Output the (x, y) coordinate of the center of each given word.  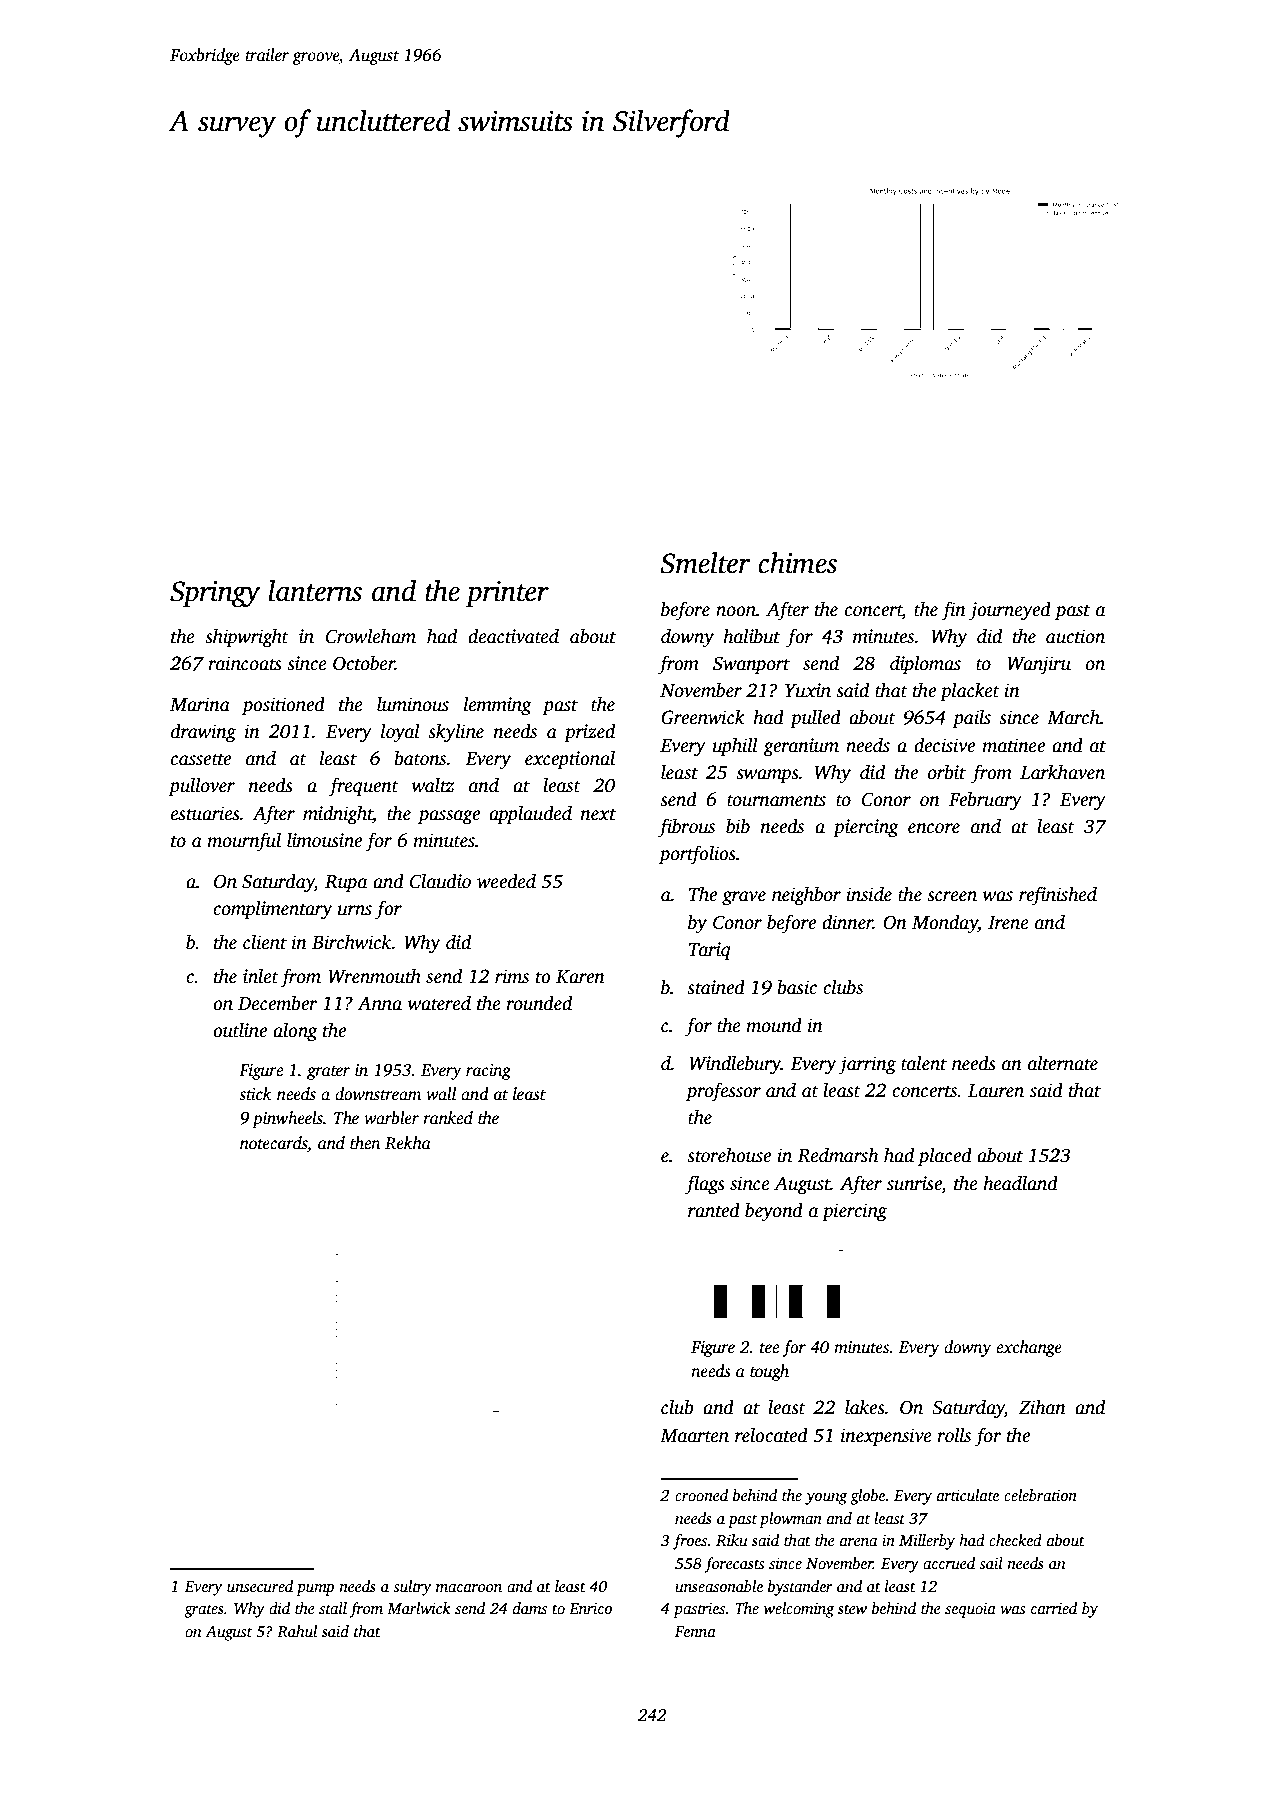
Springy (215, 594)
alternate (1063, 1063)
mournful (244, 842)
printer (507, 594)
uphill (735, 747)
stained (716, 987)
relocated (771, 1435)
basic (797, 987)
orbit (947, 772)
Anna (379, 1003)
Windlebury (735, 1065)
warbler (391, 1118)
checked (1015, 1540)
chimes (797, 563)
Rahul (297, 1631)
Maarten (694, 1436)
